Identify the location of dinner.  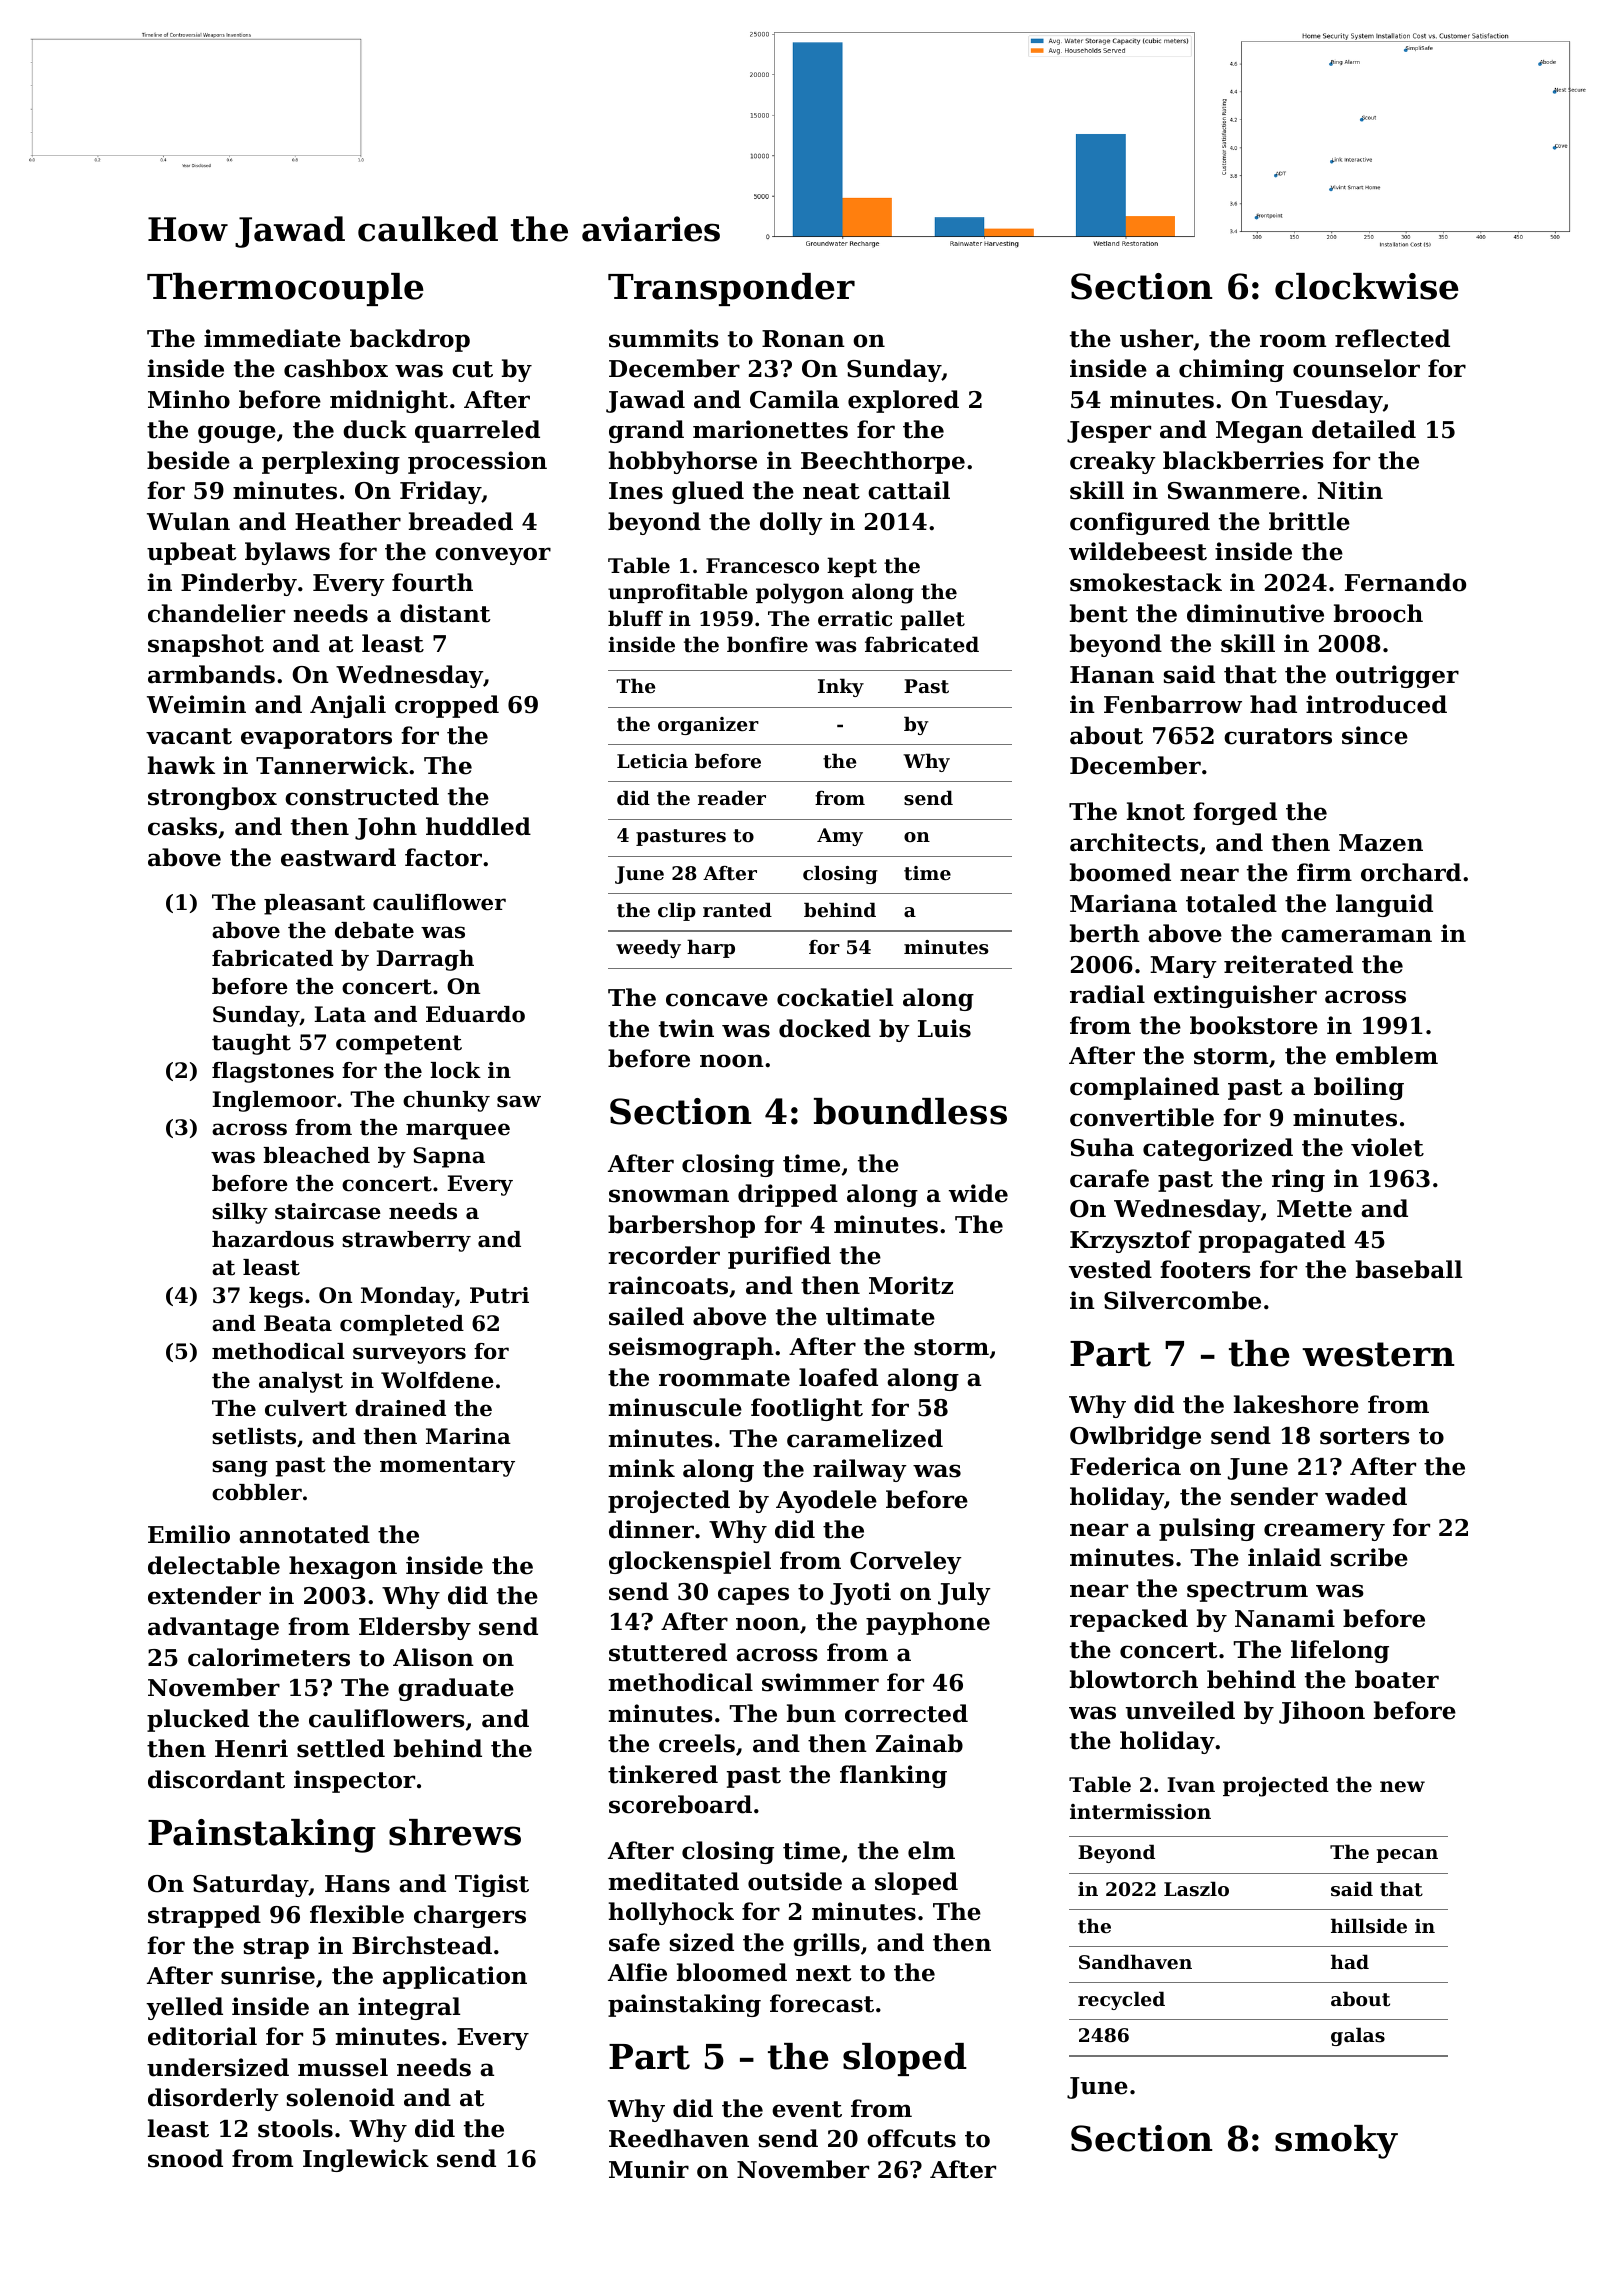
(651, 1529).
